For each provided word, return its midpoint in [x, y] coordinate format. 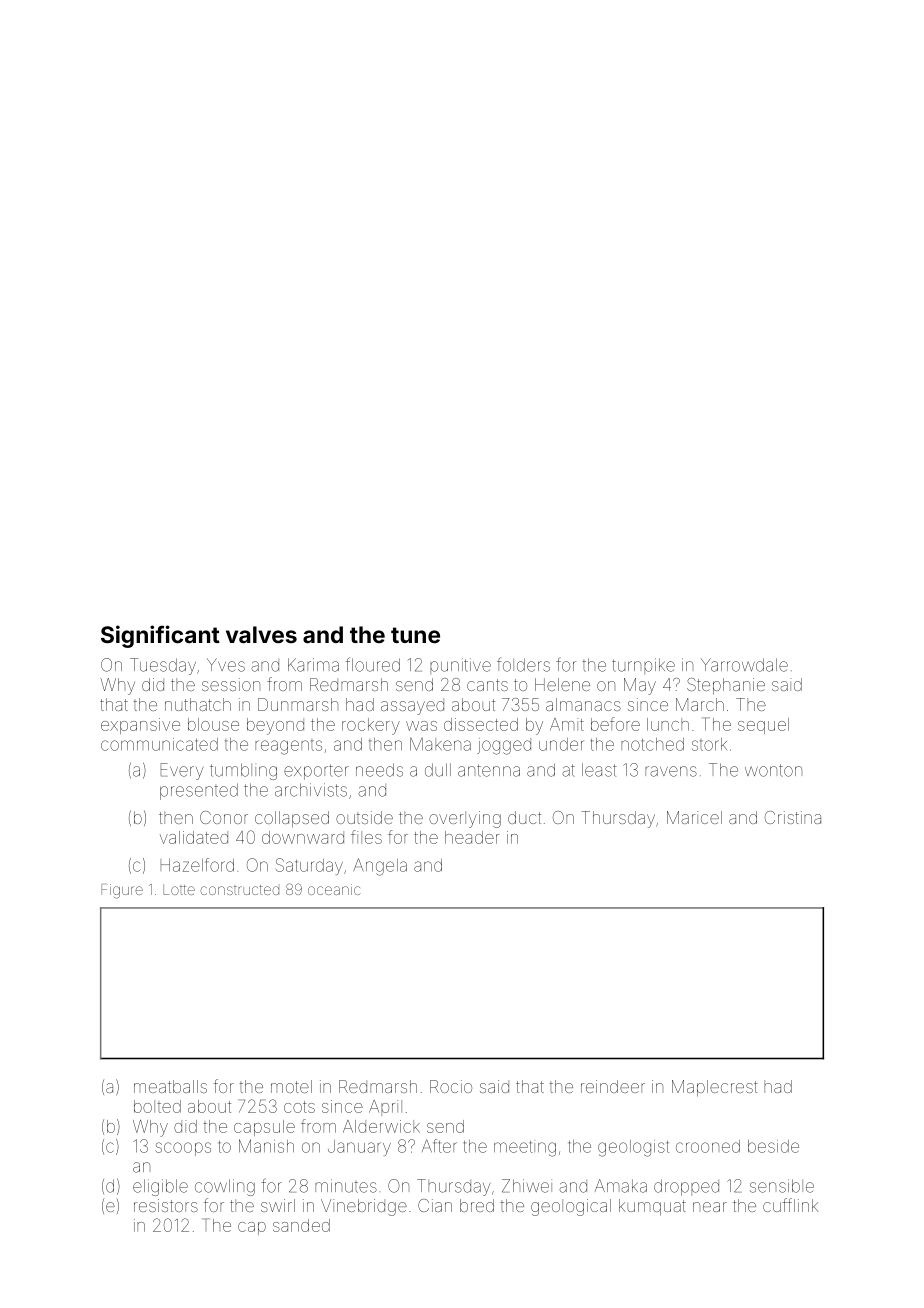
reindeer [613, 1086]
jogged [504, 746]
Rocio [451, 1086]
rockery [371, 726]
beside [773, 1146]
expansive [140, 726]
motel [291, 1086]
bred [477, 1205]
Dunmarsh [298, 704]
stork [709, 744]
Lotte [179, 889]
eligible [160, 1187]
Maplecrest [715, 1088]
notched [652, 744]
